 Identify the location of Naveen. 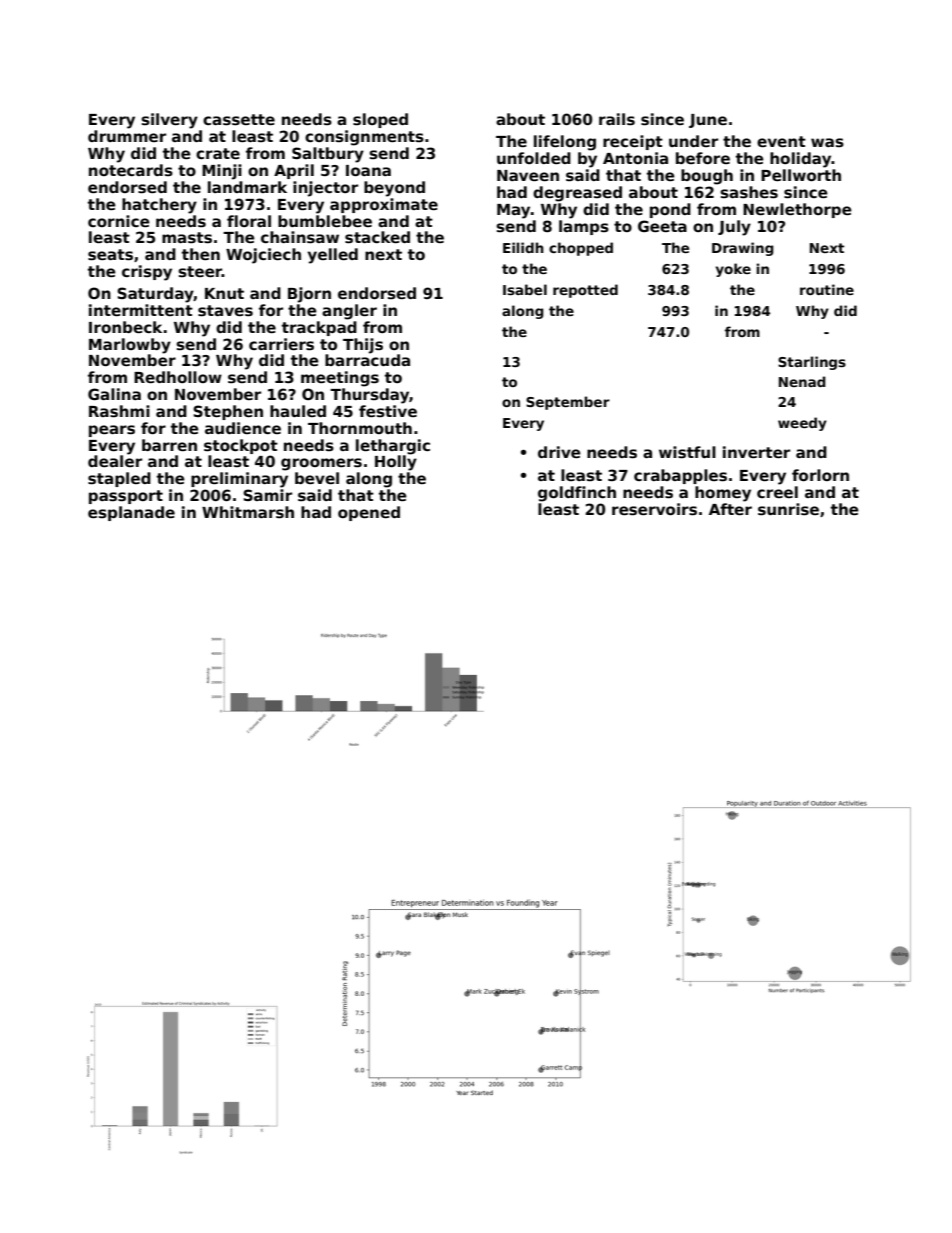
(528, 175).
